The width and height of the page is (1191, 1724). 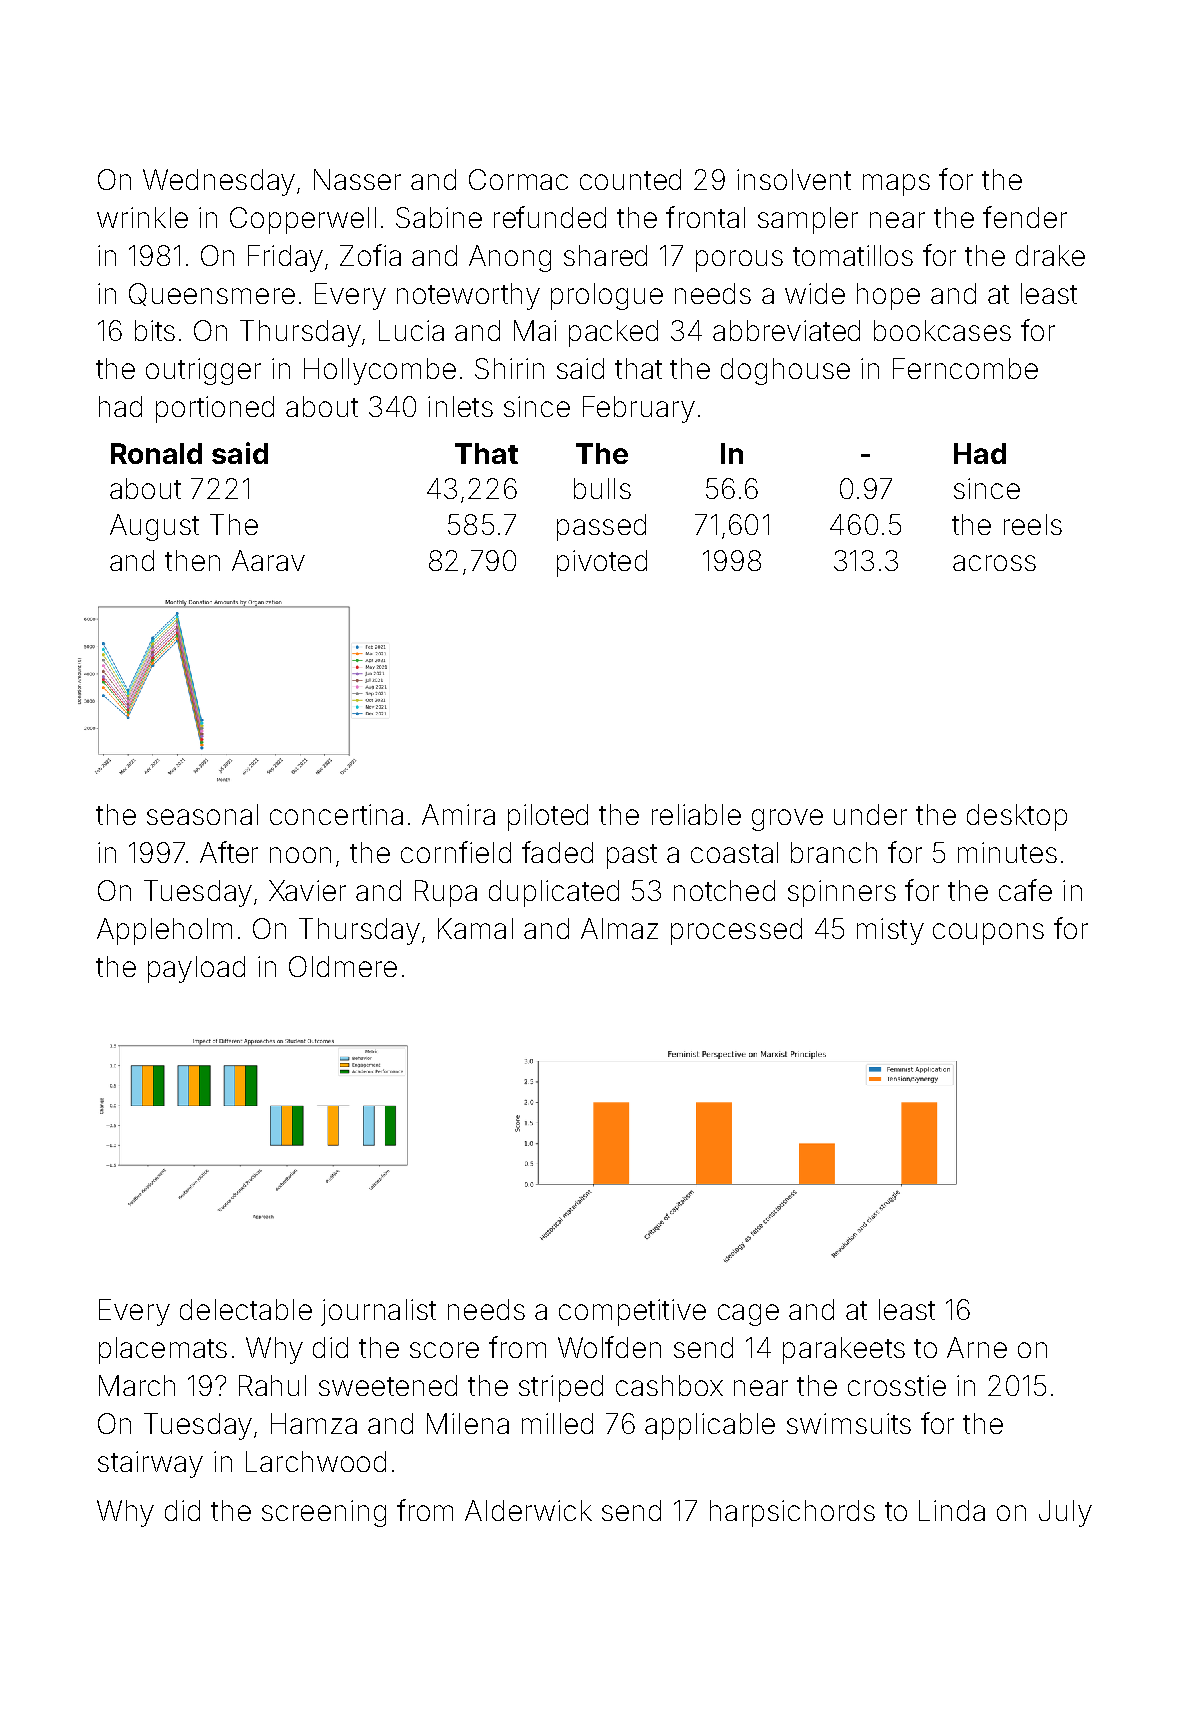 What do you see at coordinates (196, 969) in the page?
I see `payload` at bounding box center [196, 969].
